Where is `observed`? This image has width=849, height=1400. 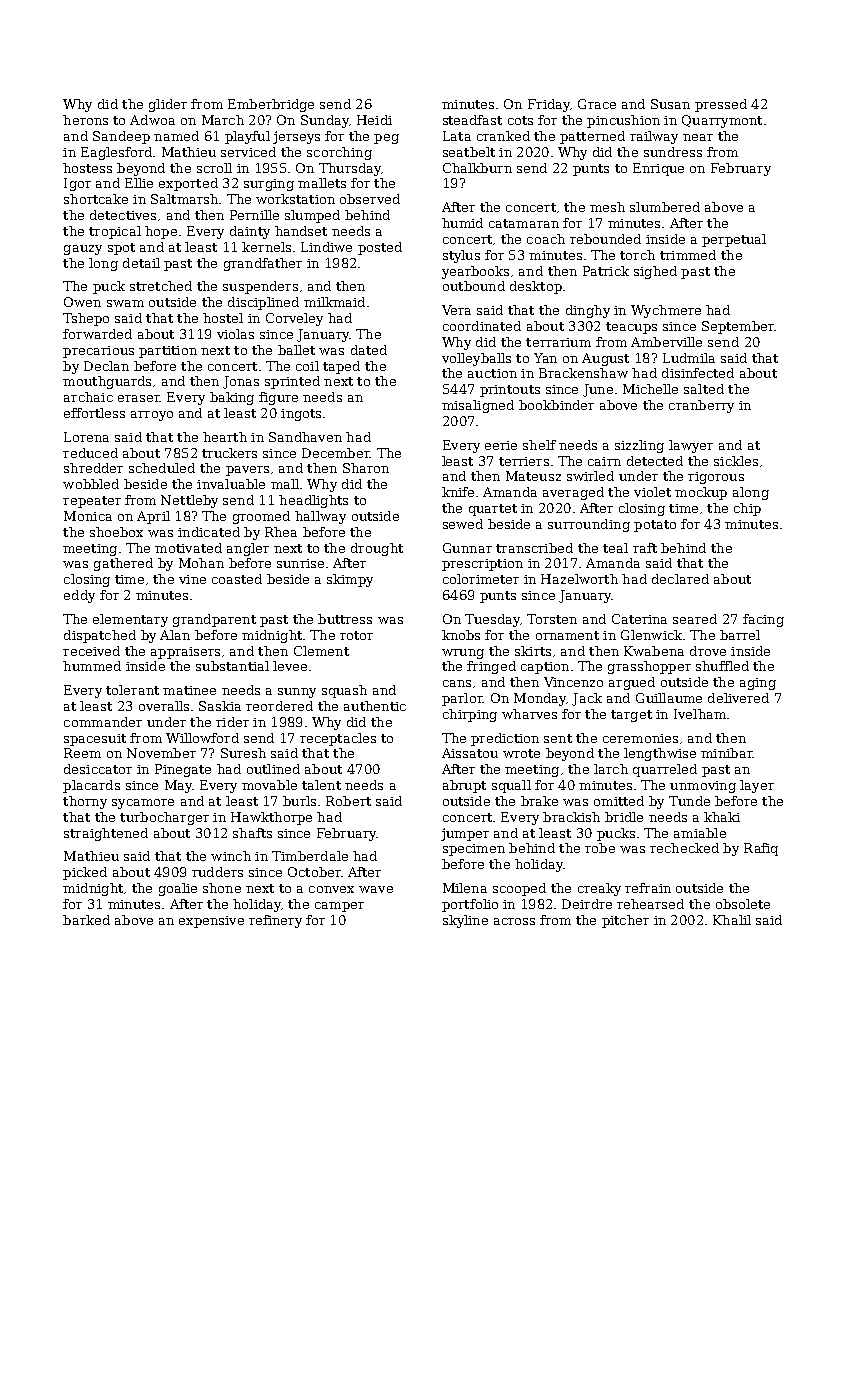
observed is located at coordinates (370, 199).
